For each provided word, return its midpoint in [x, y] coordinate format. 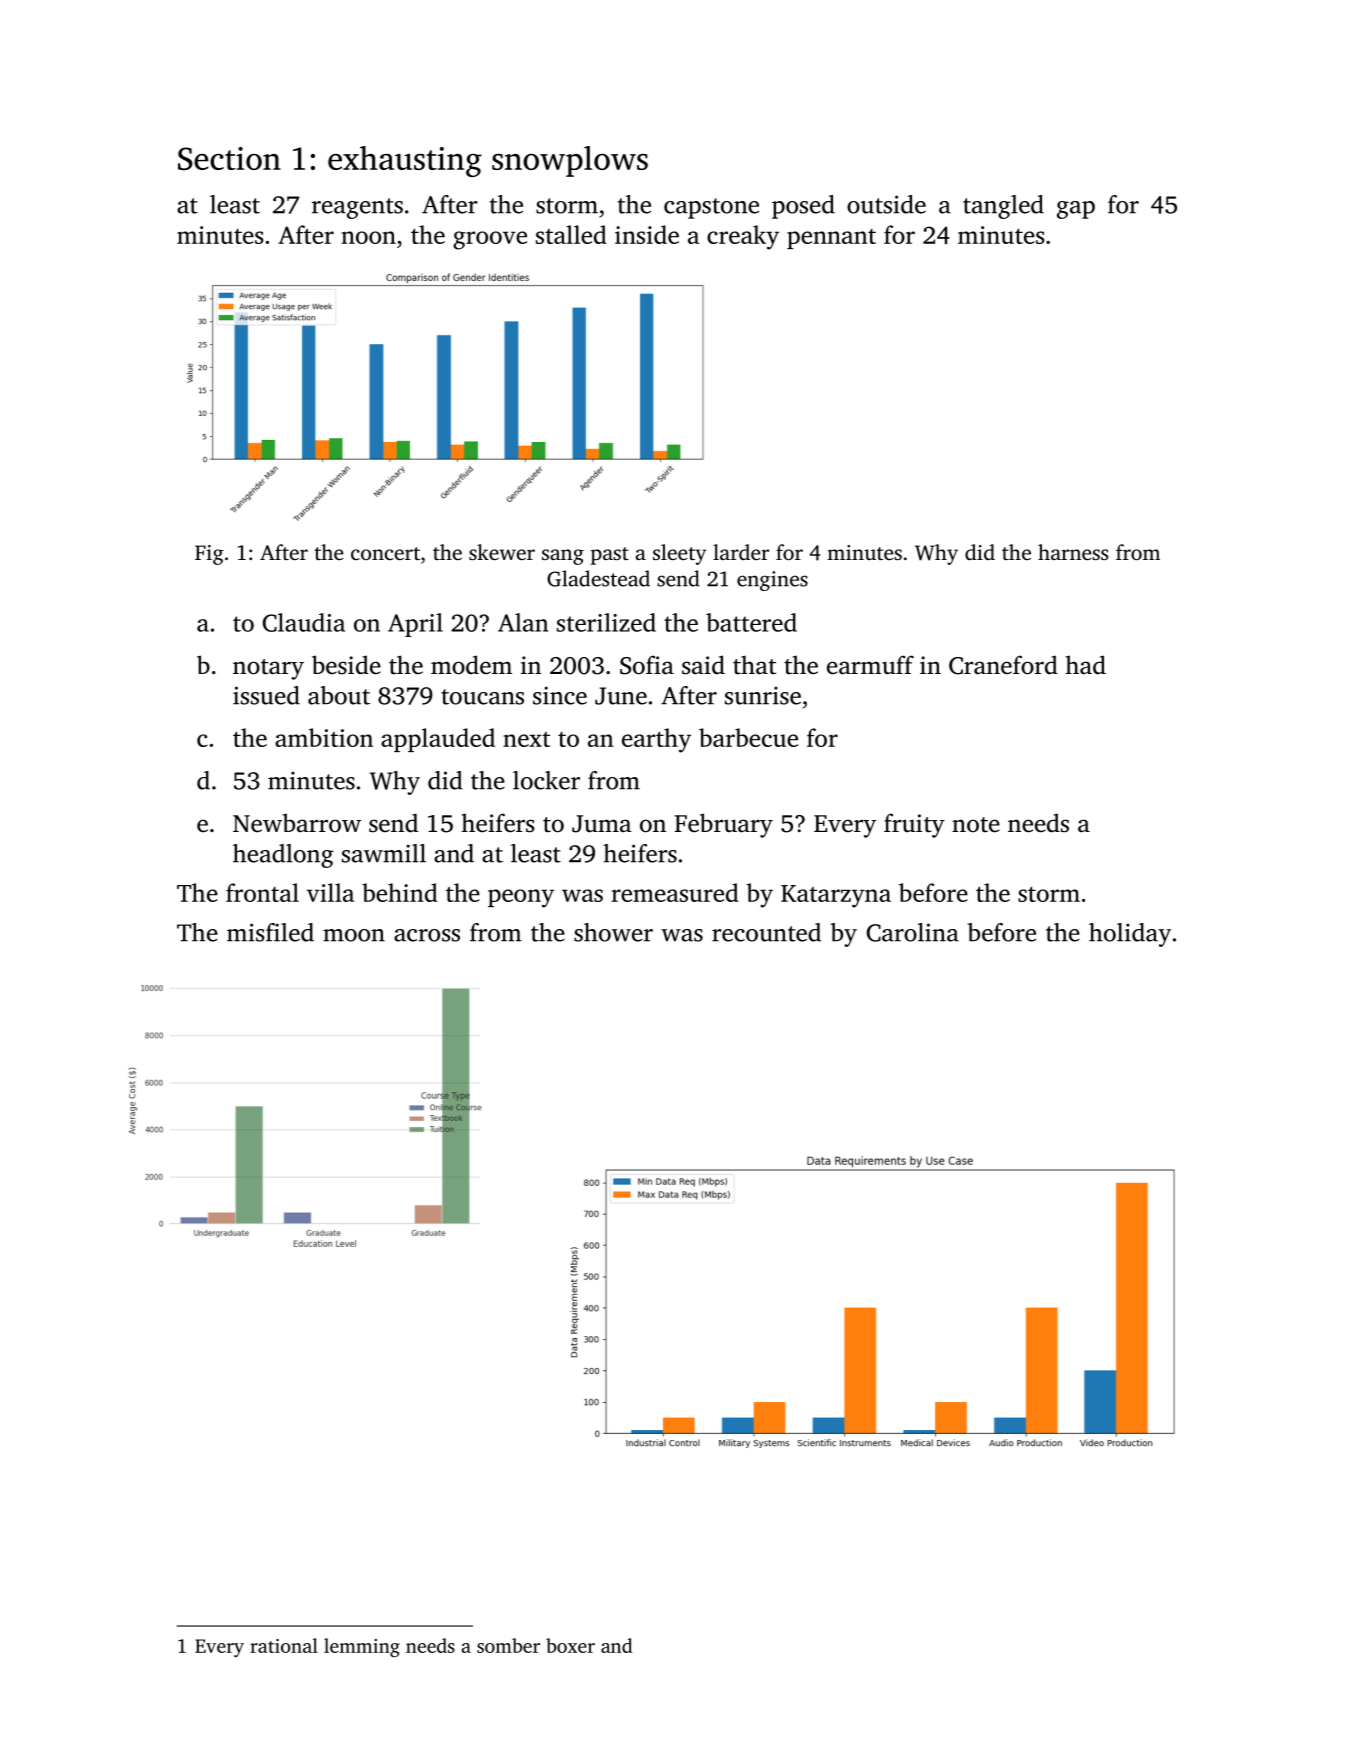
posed [803, 207]
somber [508, 1645]
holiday [1130, 935]
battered [751, 622]
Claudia [303, 622]
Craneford [1003, 665]
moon [354, 935]
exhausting [405, 161]
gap [1076, 210]
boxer [570, 1645]
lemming [362, 1647]
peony [521, 898]
